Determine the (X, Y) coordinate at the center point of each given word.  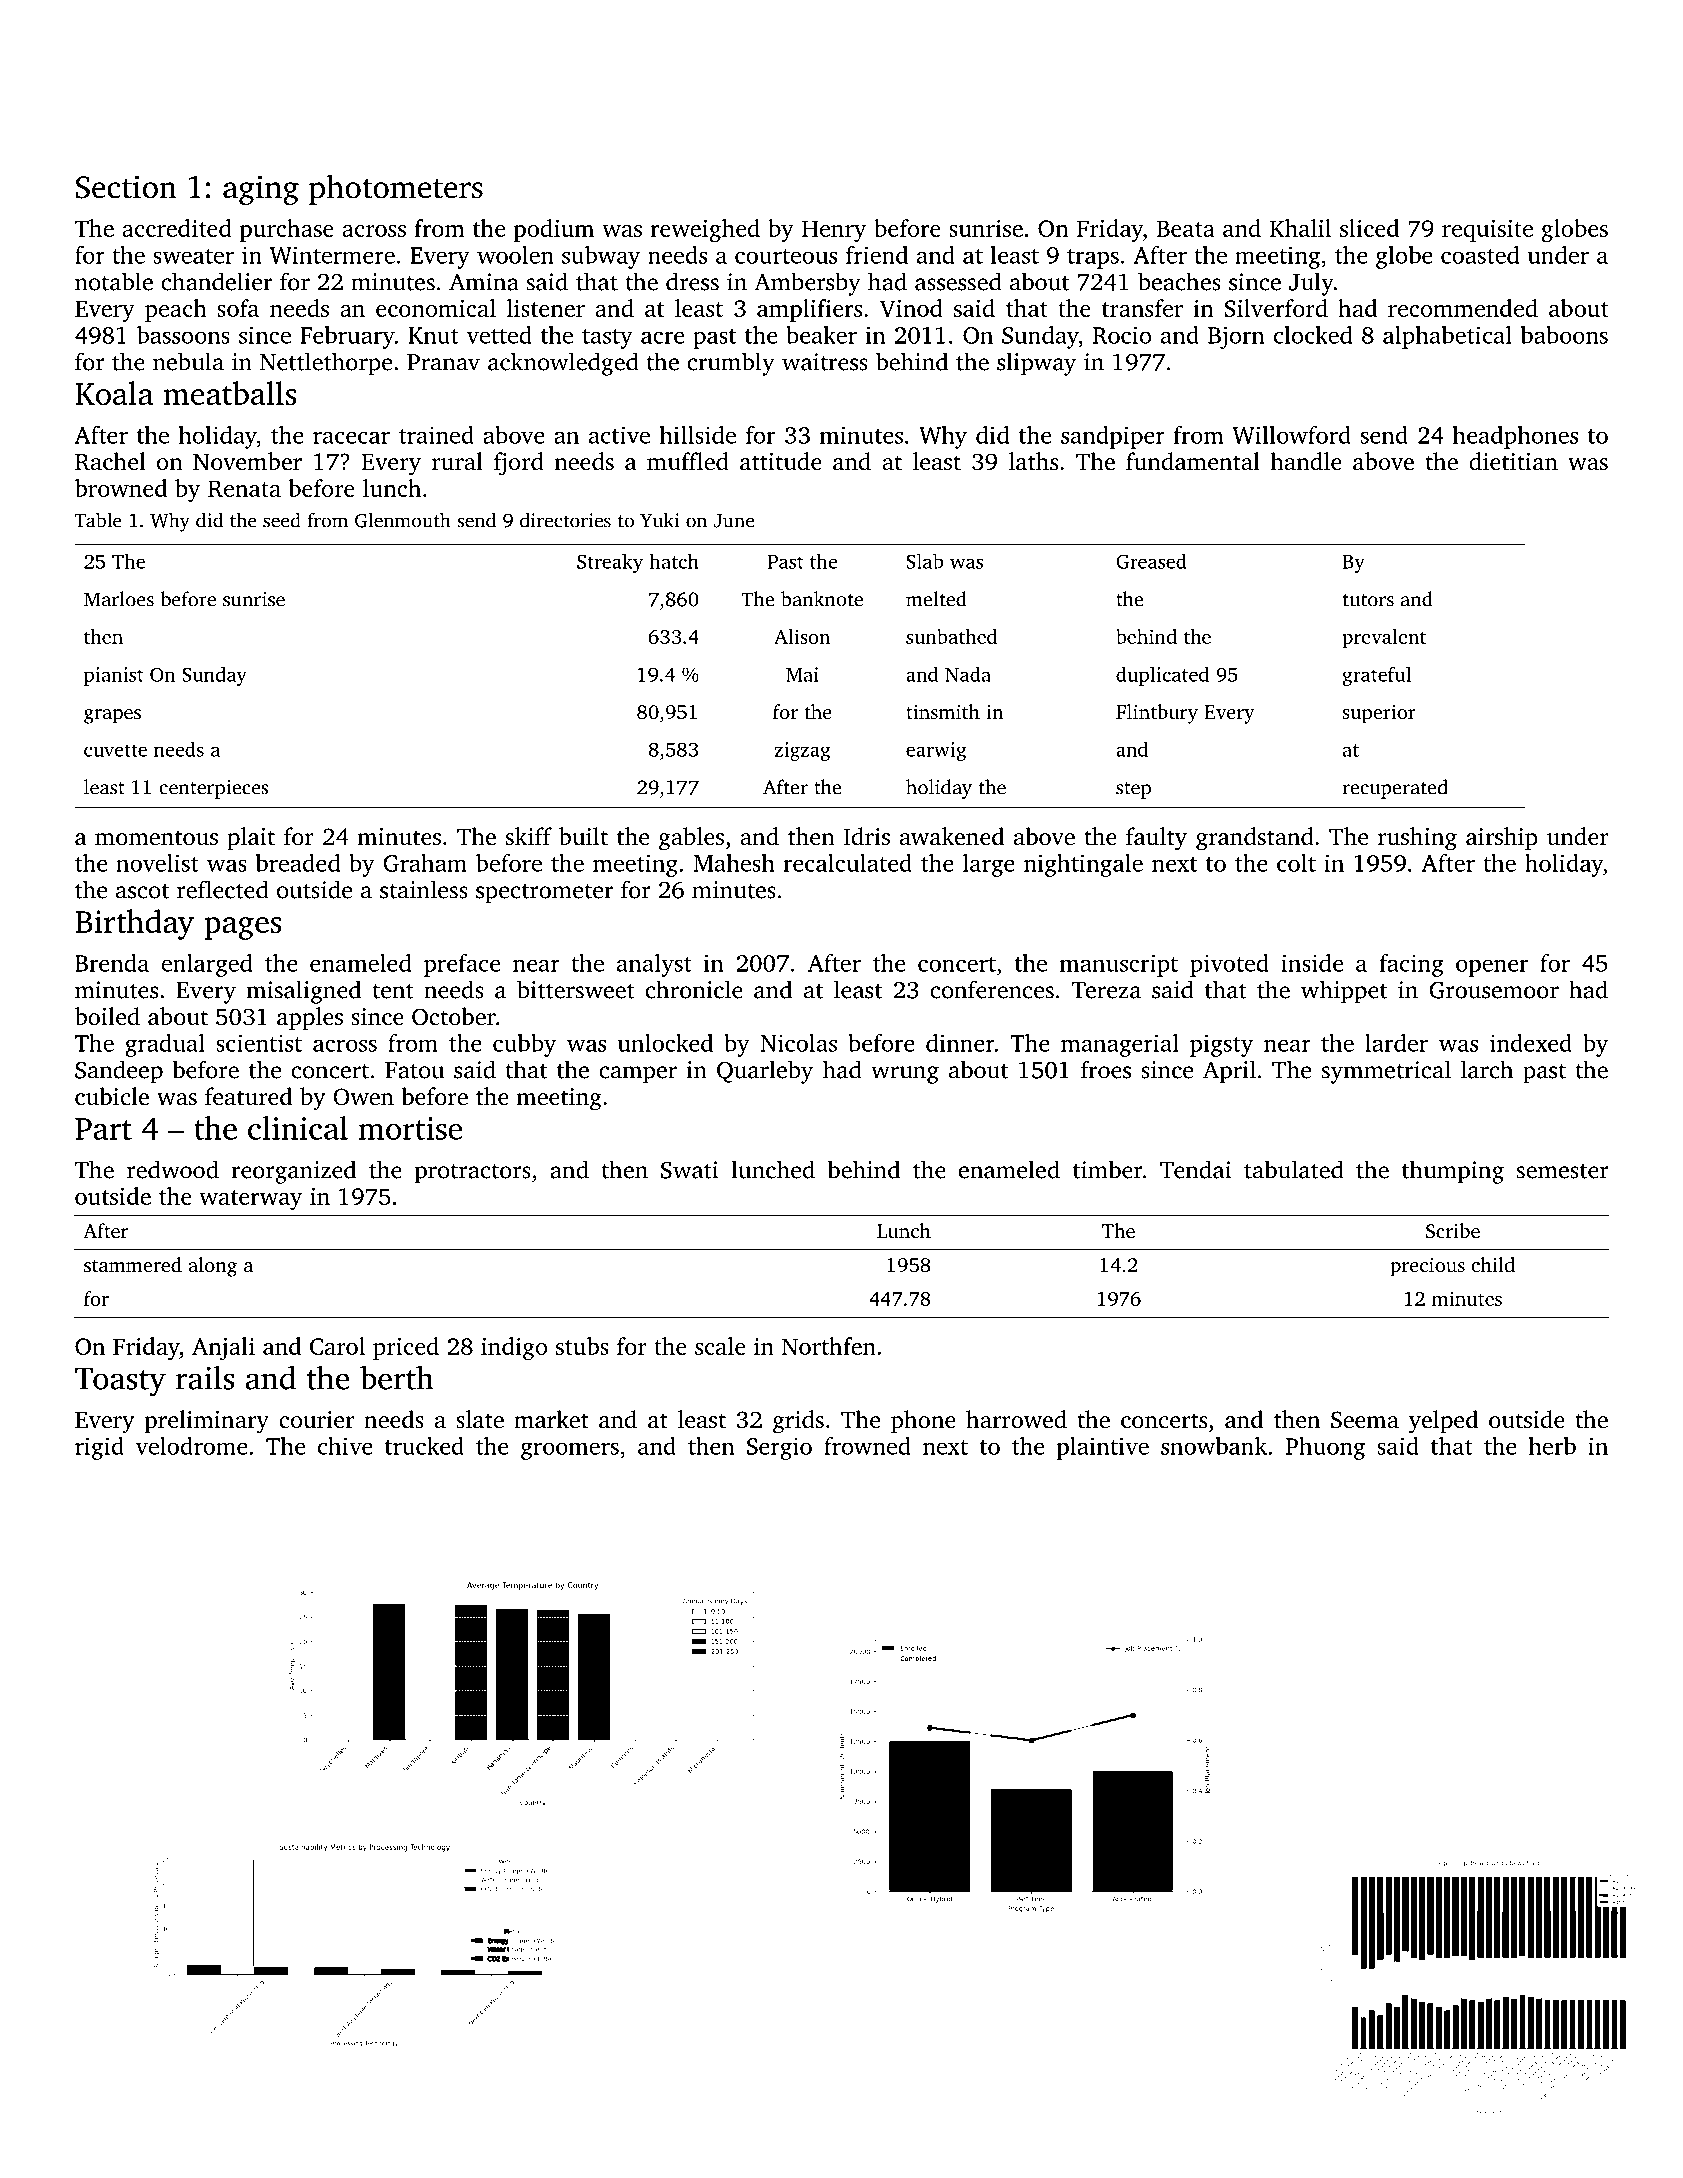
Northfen (829, 1346)
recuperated (1395, 789)
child (1493, 1264)
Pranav (443, 362)
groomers (570, 1451)
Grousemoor (1494, 990)
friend (877, 255)
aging (261, 190)
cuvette (115, 750)
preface (462, 965)
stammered (133, 1264)
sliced (1369, 228)
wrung (905, 1075)
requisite (1487, 231)
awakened (952, 836)
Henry (834, 231)
